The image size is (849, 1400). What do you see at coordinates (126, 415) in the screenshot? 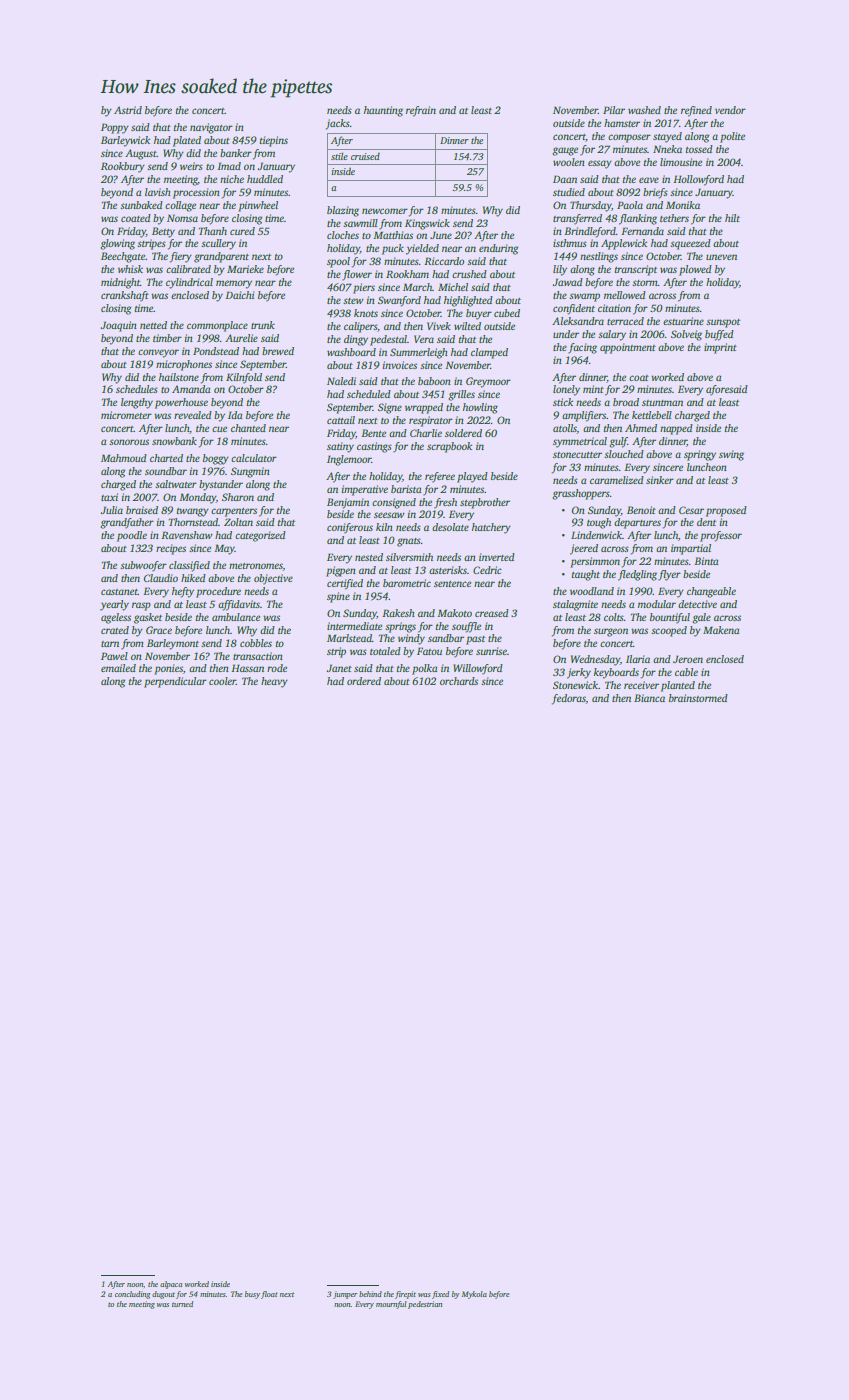
I see `micrometer` at bounding box center [126, 415].
